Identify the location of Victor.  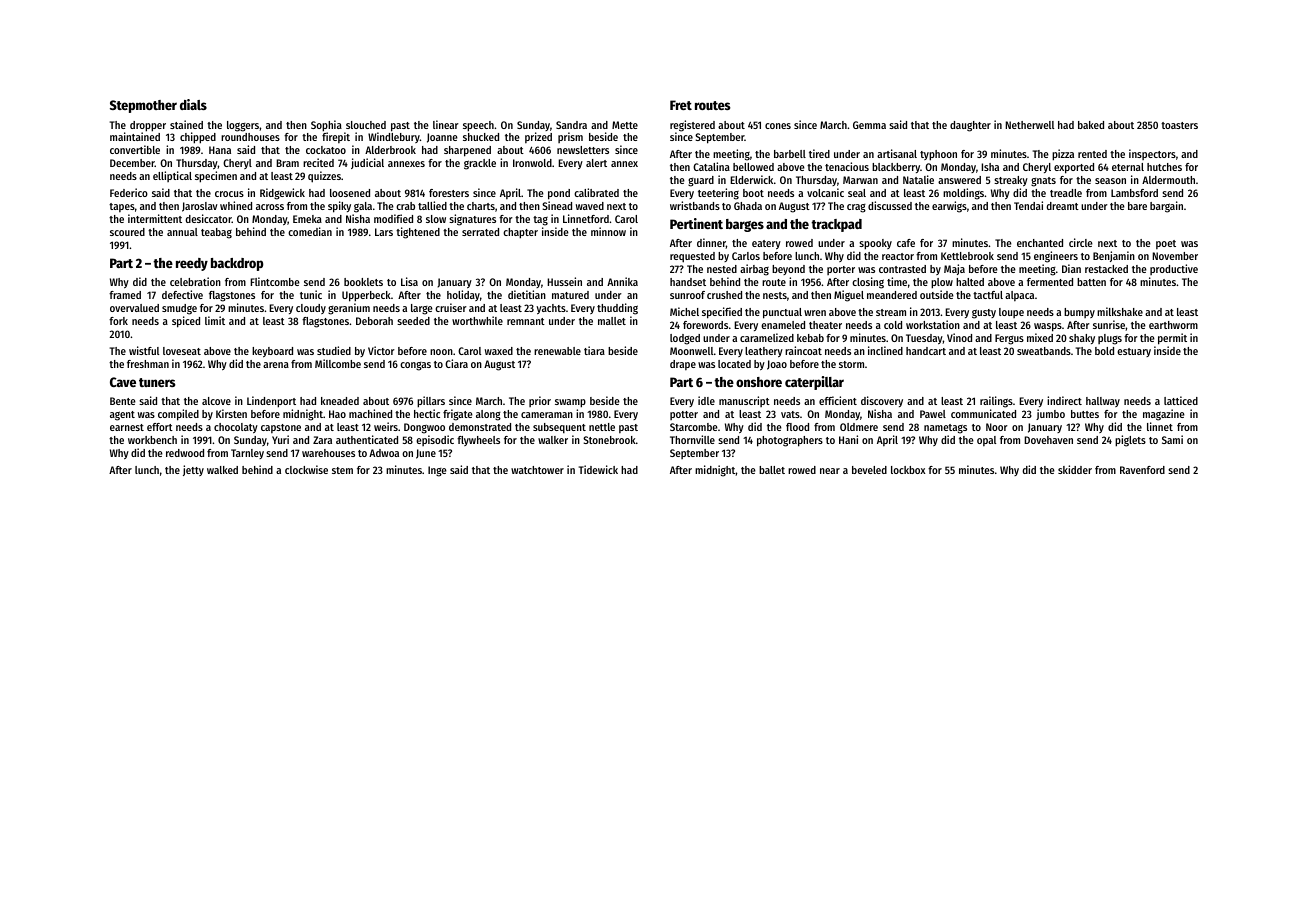
(381, 350).
